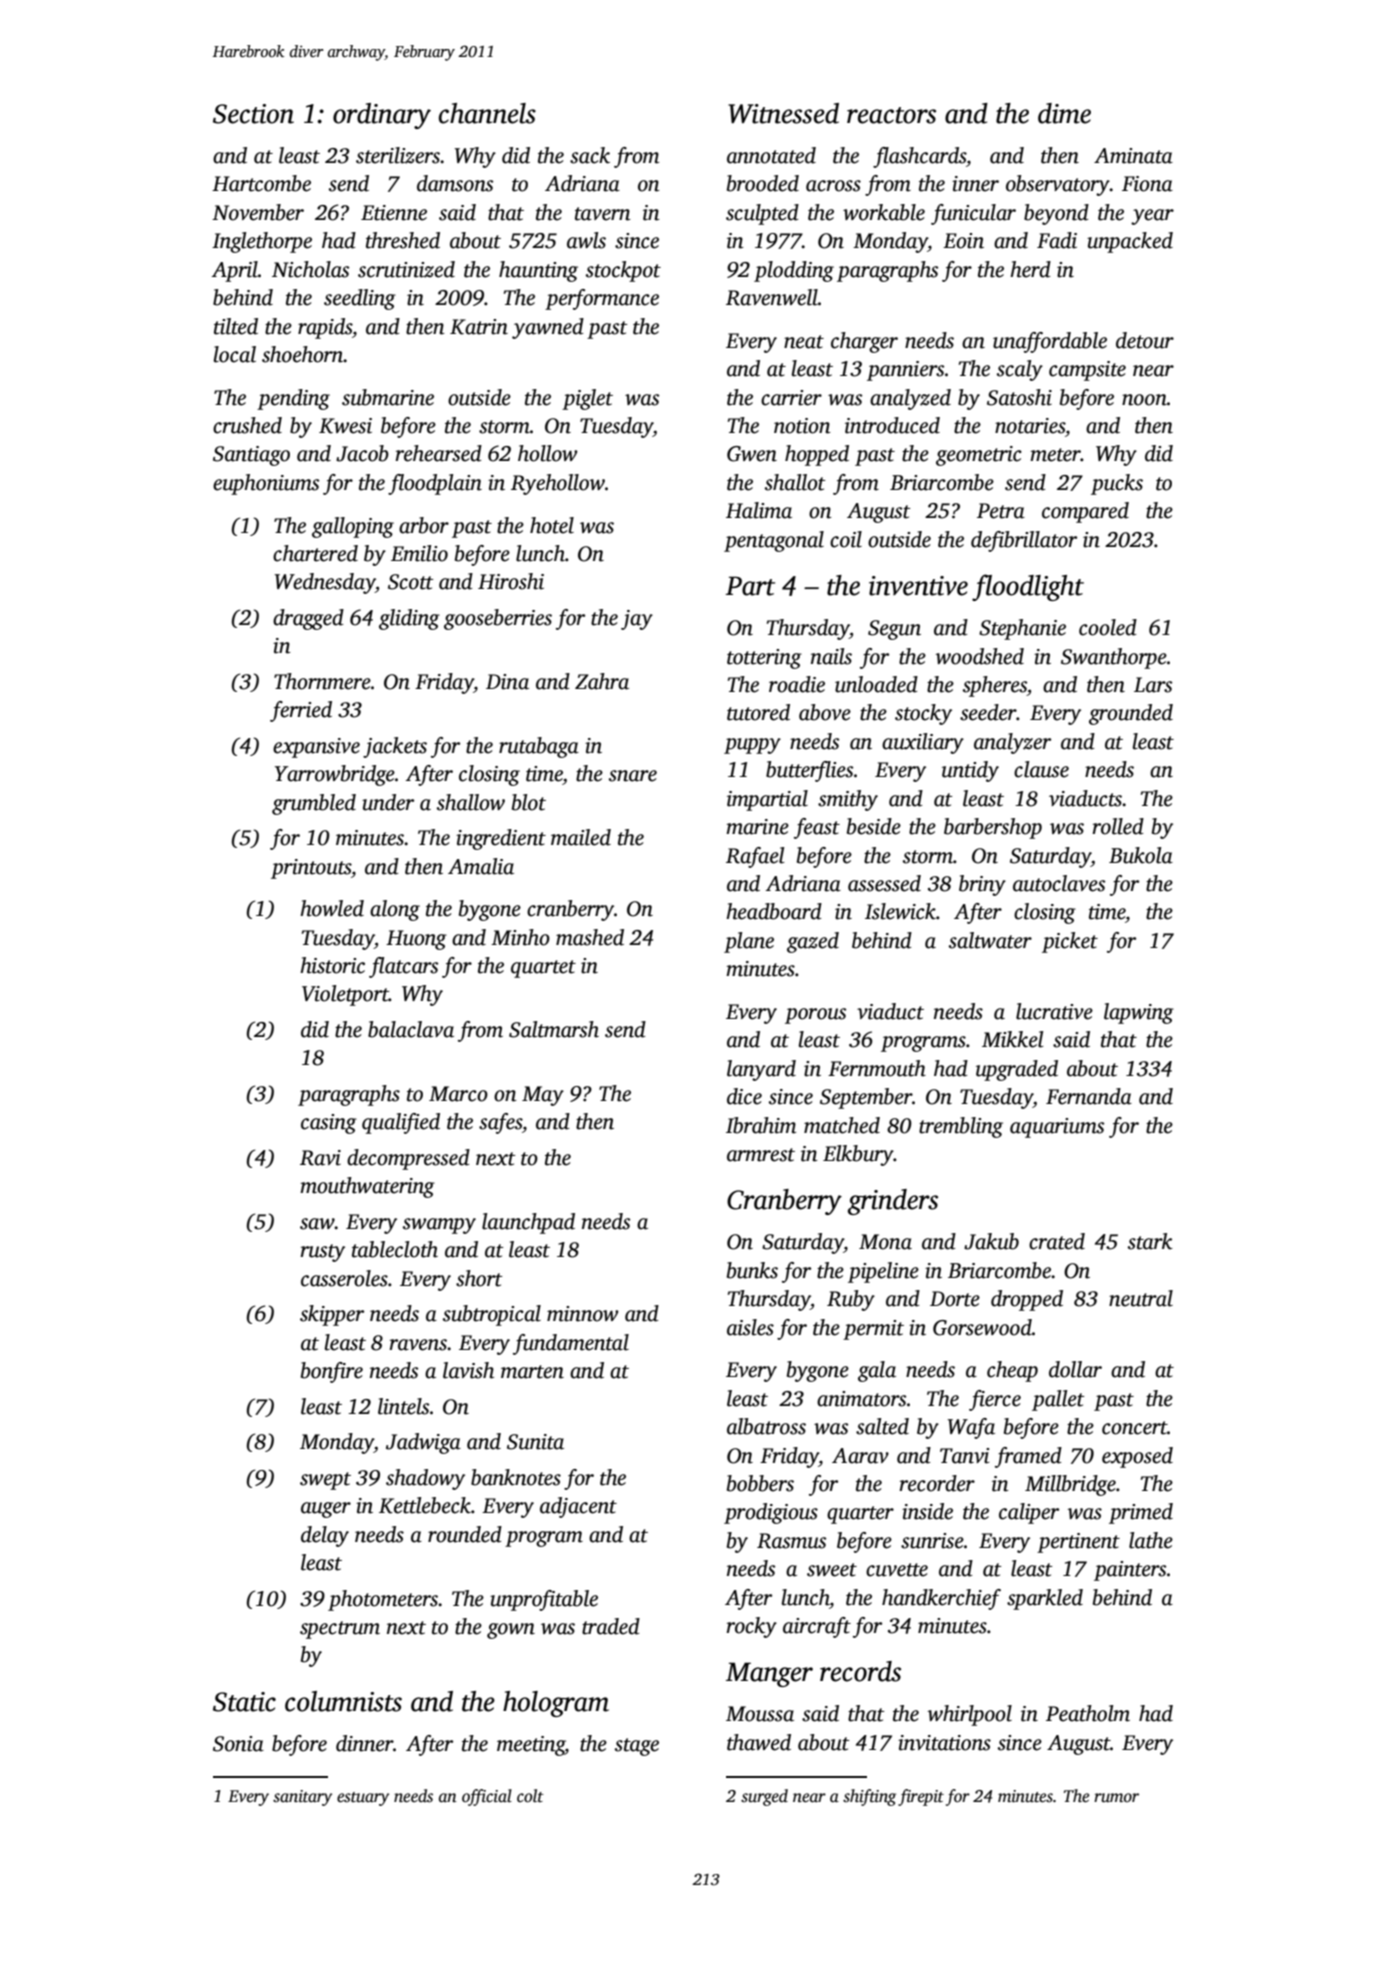 This page has height=1969, width=1386. What do you see at coordinates (410, 582) in the page?
I see `Scott` at bounding box center [410, 582].
